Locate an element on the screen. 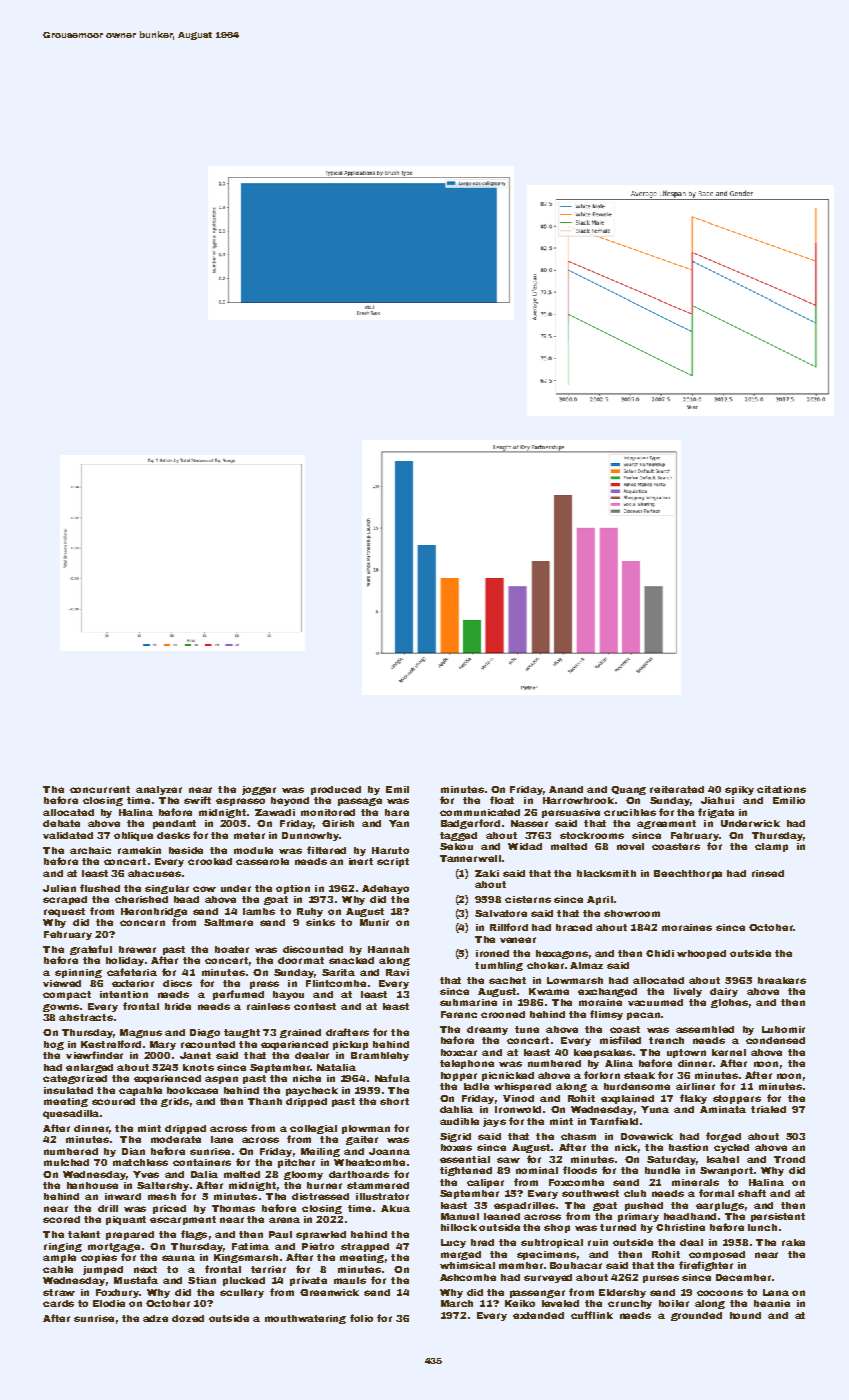 This screenshot has height=1400, width=849. extended is located at coordinates (538, 1315).
